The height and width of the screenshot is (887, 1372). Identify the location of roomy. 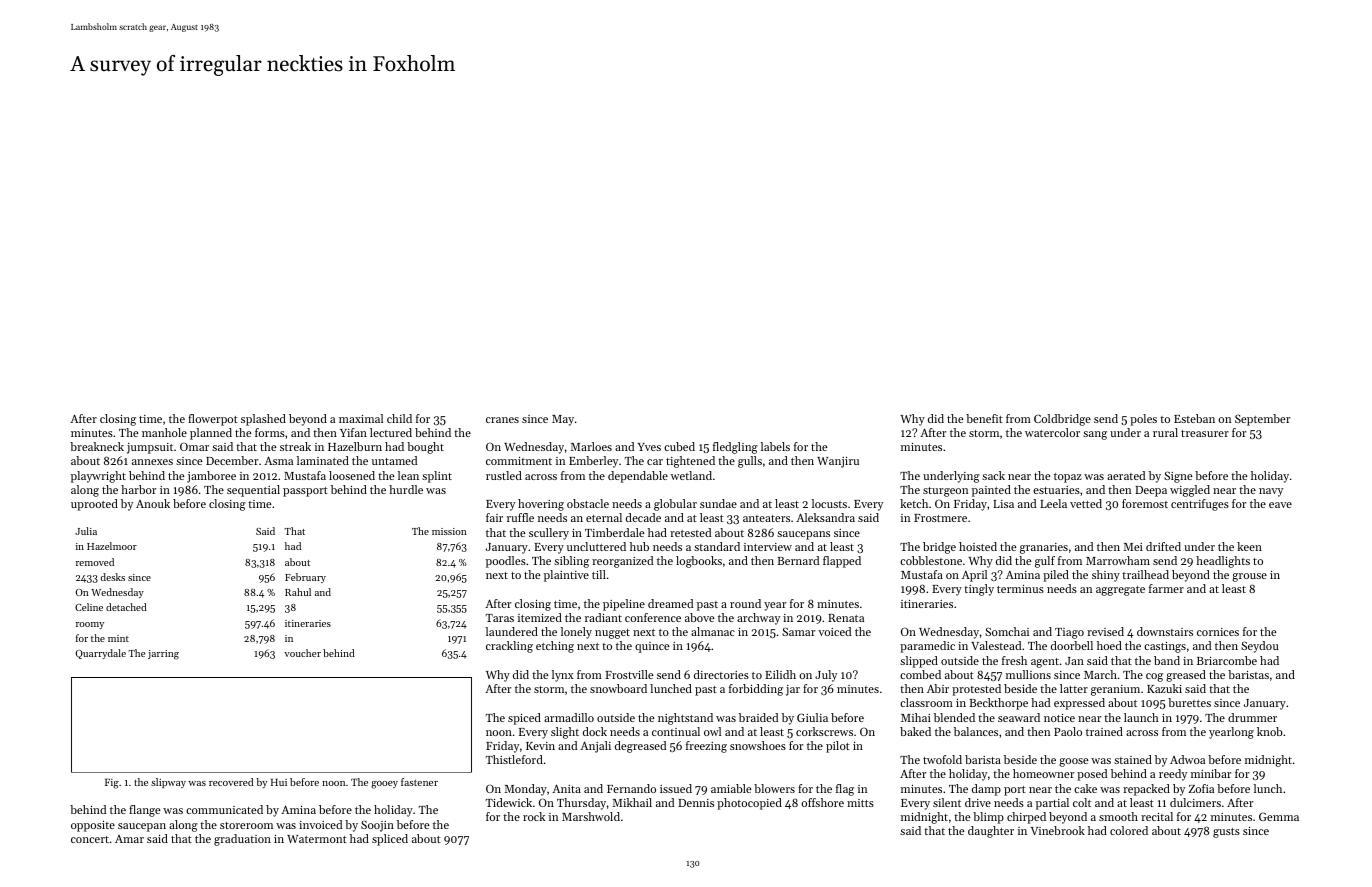
(90, 625).
